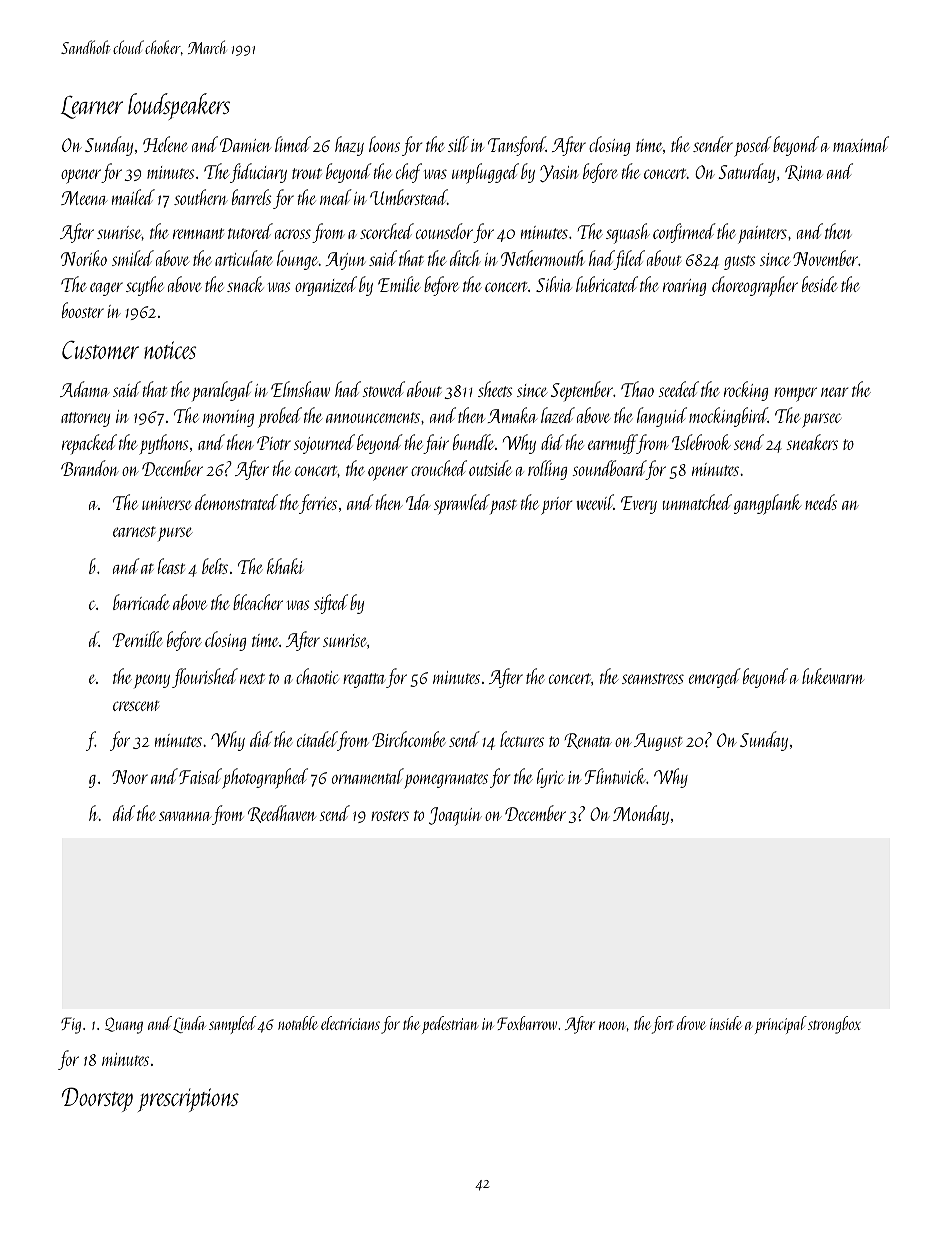  What do you see at coordinates (753, 146) in the screenshot?
I see `posed` at bounding box center [753, 146].
